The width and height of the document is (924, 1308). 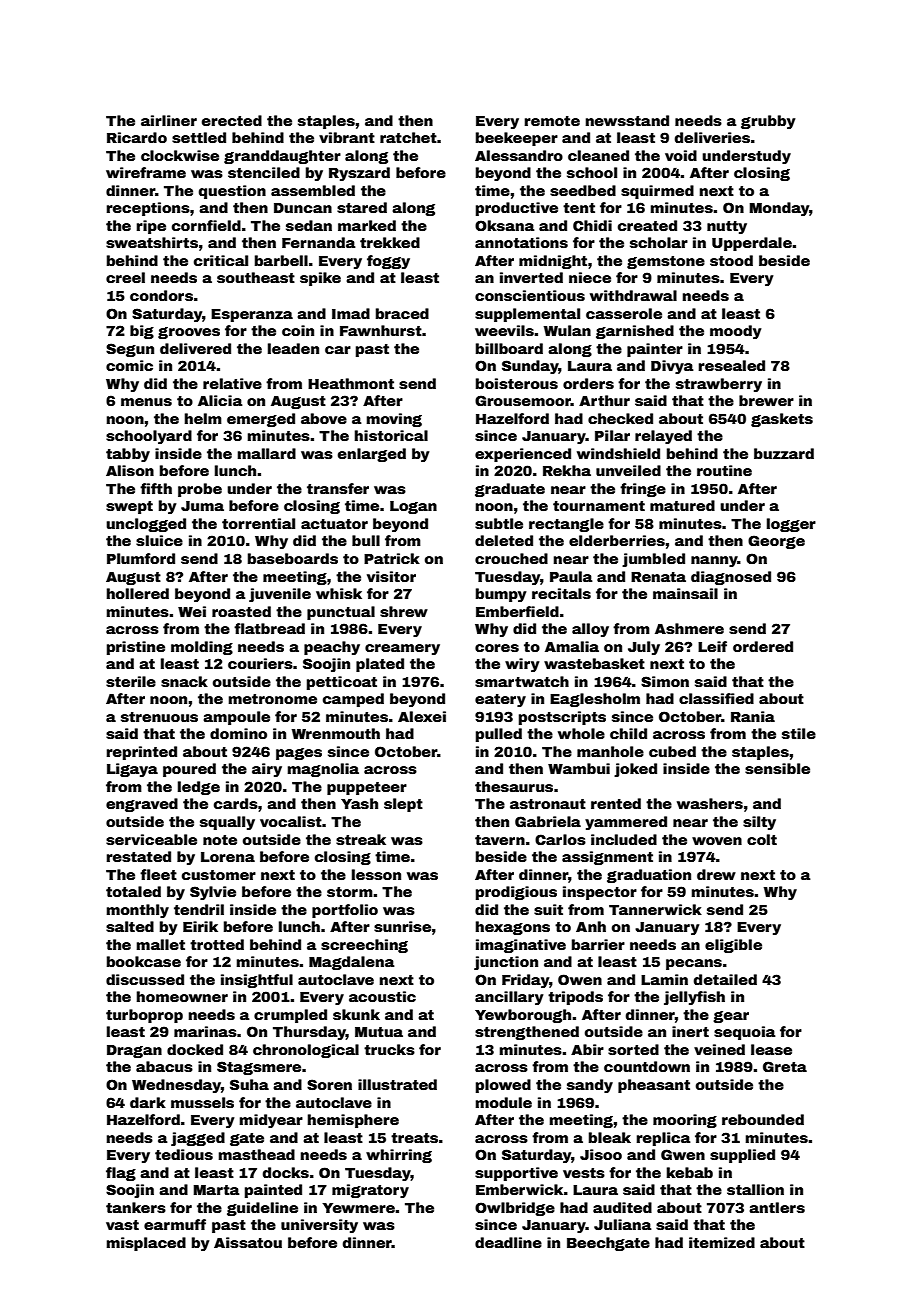 I want to click on deadline, so click(x=508, y=1242).
